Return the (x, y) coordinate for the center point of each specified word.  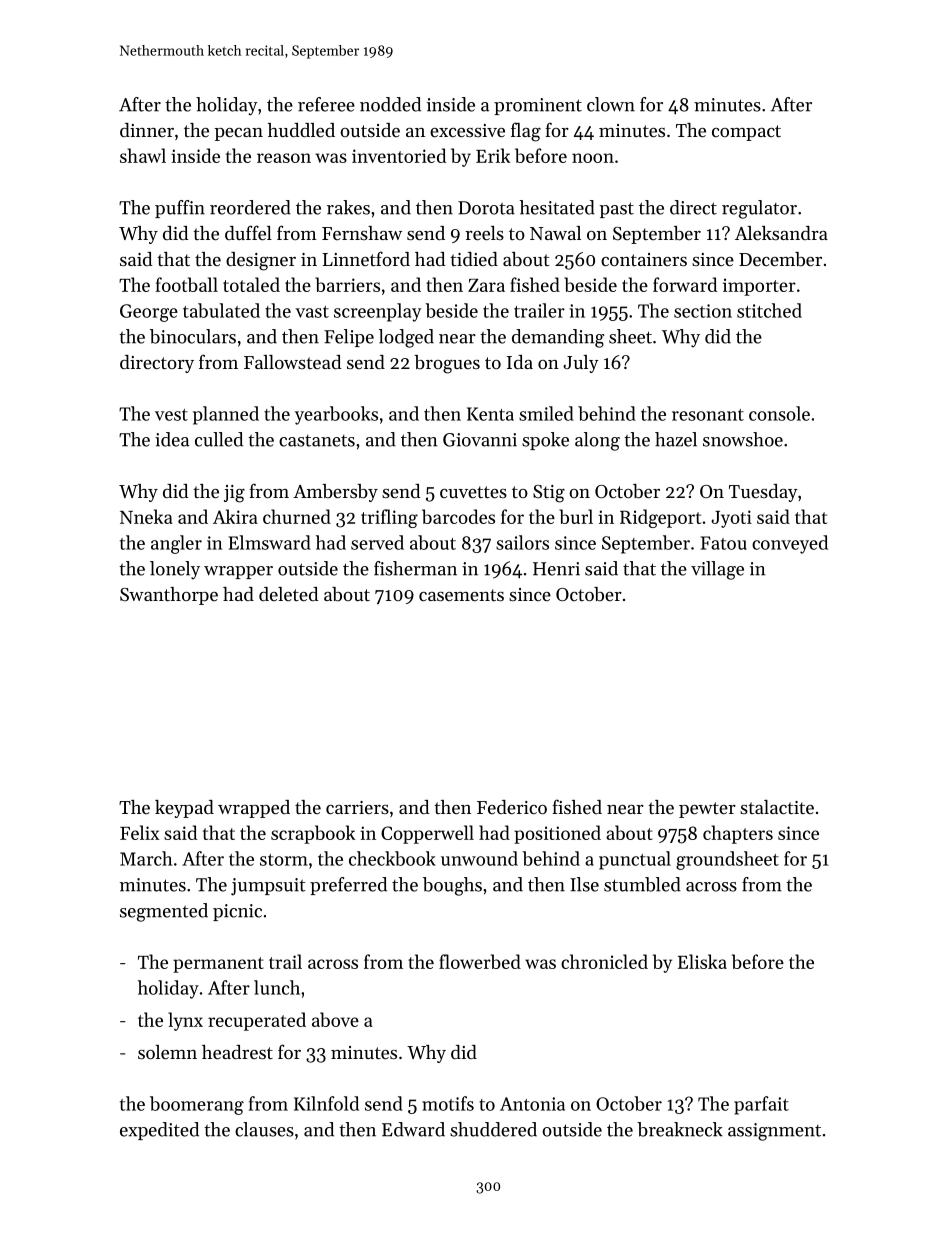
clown (611, 104)
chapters (738, 834)
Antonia (532, 1104)
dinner (147, 130)
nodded (390, 104)
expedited (159, 1131)
